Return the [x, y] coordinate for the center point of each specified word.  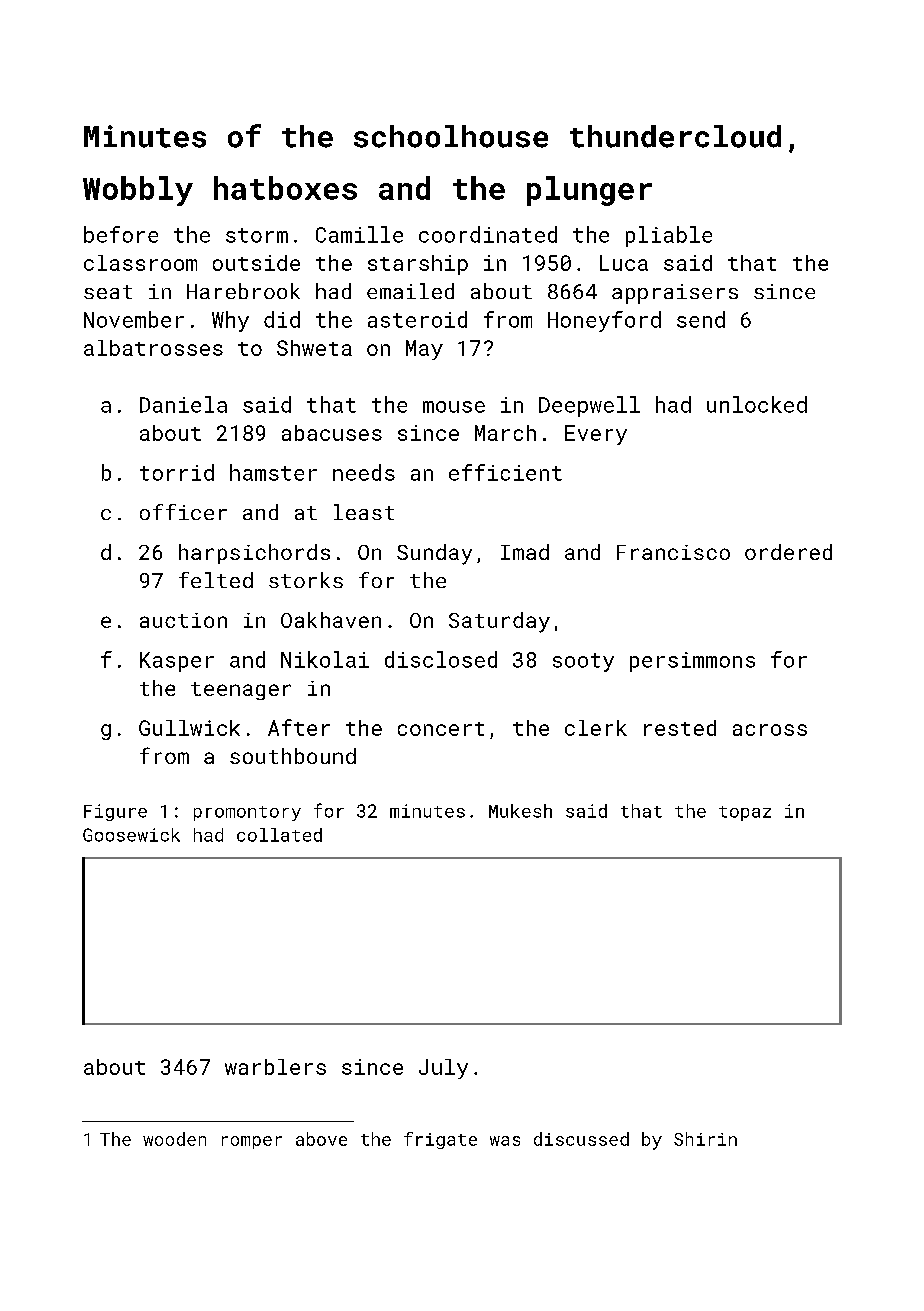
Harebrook [243, 291]
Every [596, 435]
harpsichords [254, 554]
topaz [745, 813]
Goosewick [131, 835]
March [505, 433]
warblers [275, 1067]
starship [418, 265]
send [701, 319]
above [321, 1139]
